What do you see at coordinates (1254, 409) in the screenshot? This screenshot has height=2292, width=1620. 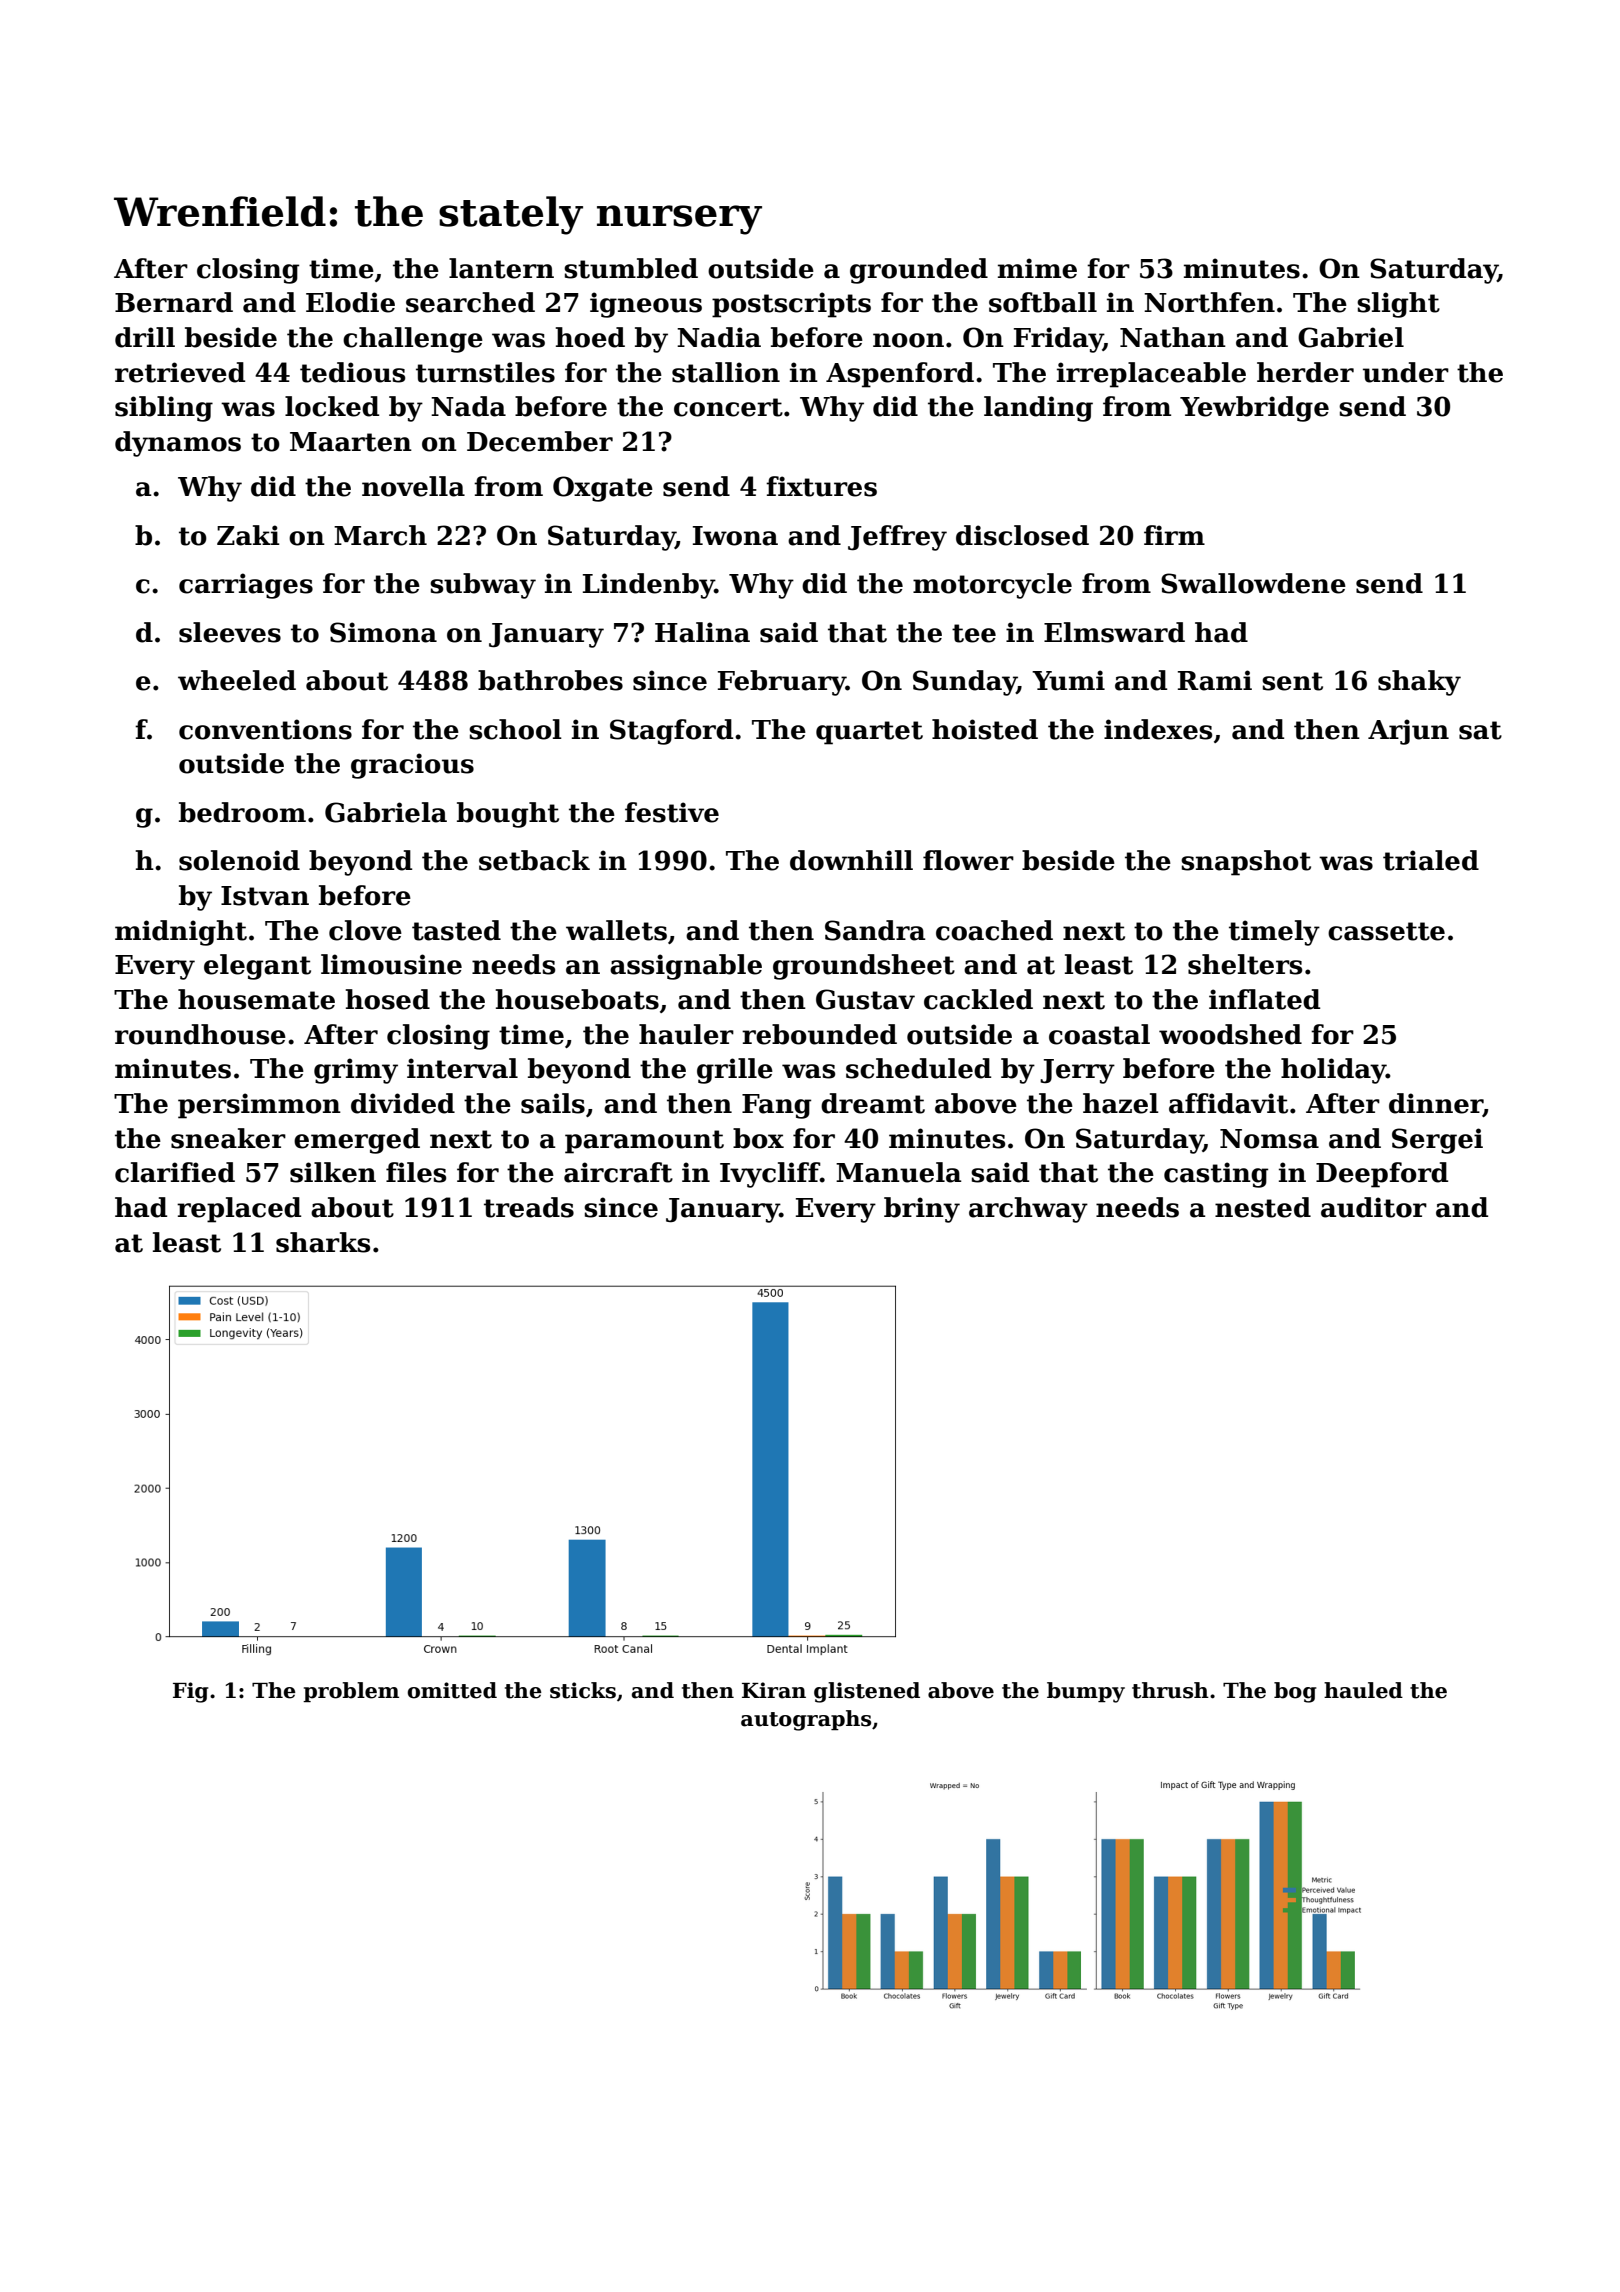 I see `Yewbridge` at bounding box center [1254, 409].
